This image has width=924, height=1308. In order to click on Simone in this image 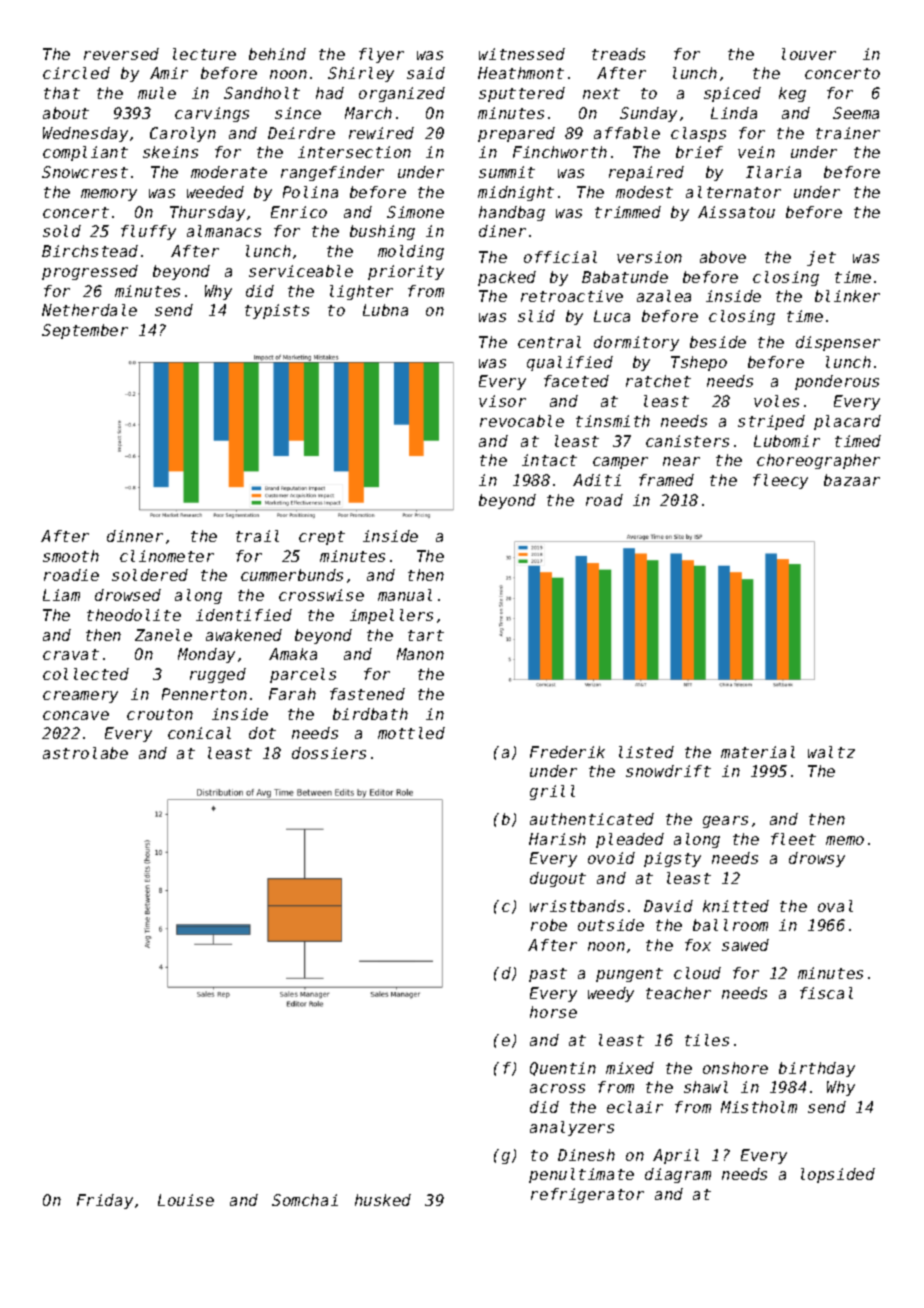, I will do `click(415, 212)`.
